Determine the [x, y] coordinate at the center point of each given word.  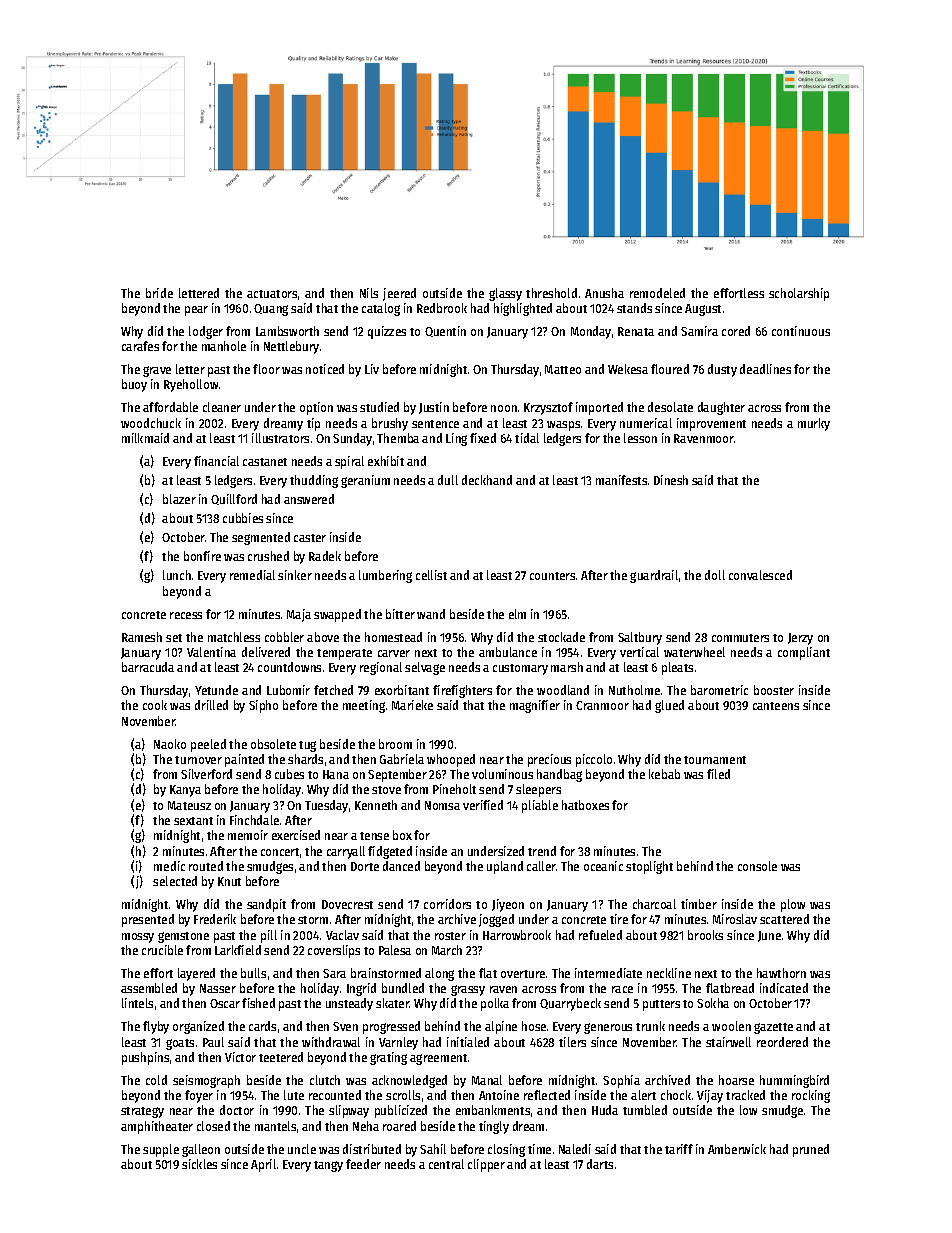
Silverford [206, 774]
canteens [776, 706]
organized [198, 1027]
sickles [199, 1164]
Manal [487, 1080]
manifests [621, 480]
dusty [722, 370]
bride [159, 293]
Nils [369, 293]
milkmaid [145, 438]
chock [676, 1095]
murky [814, 424]
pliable [540, 806]
